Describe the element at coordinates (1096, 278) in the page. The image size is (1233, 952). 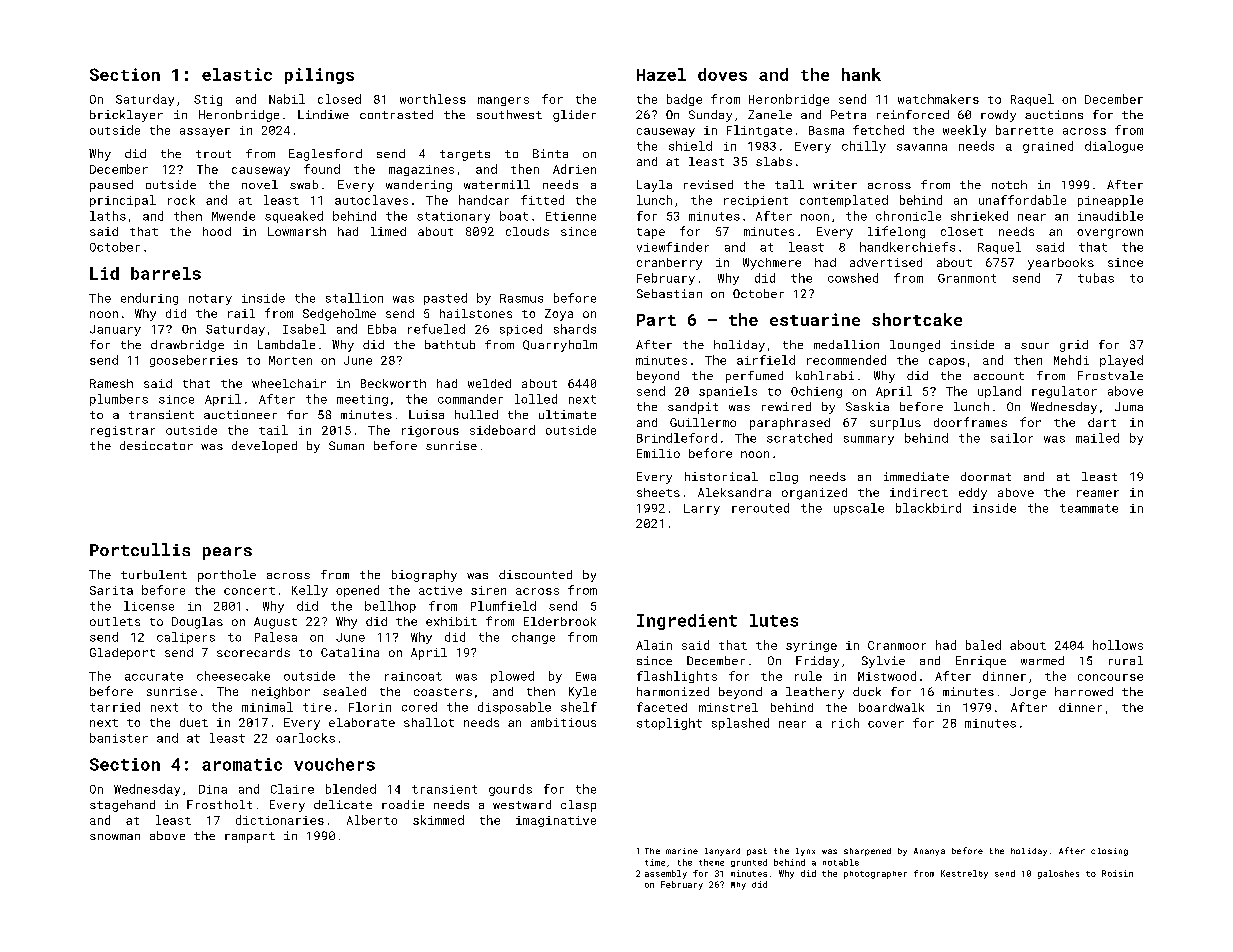
I see `tubas` at that location.
